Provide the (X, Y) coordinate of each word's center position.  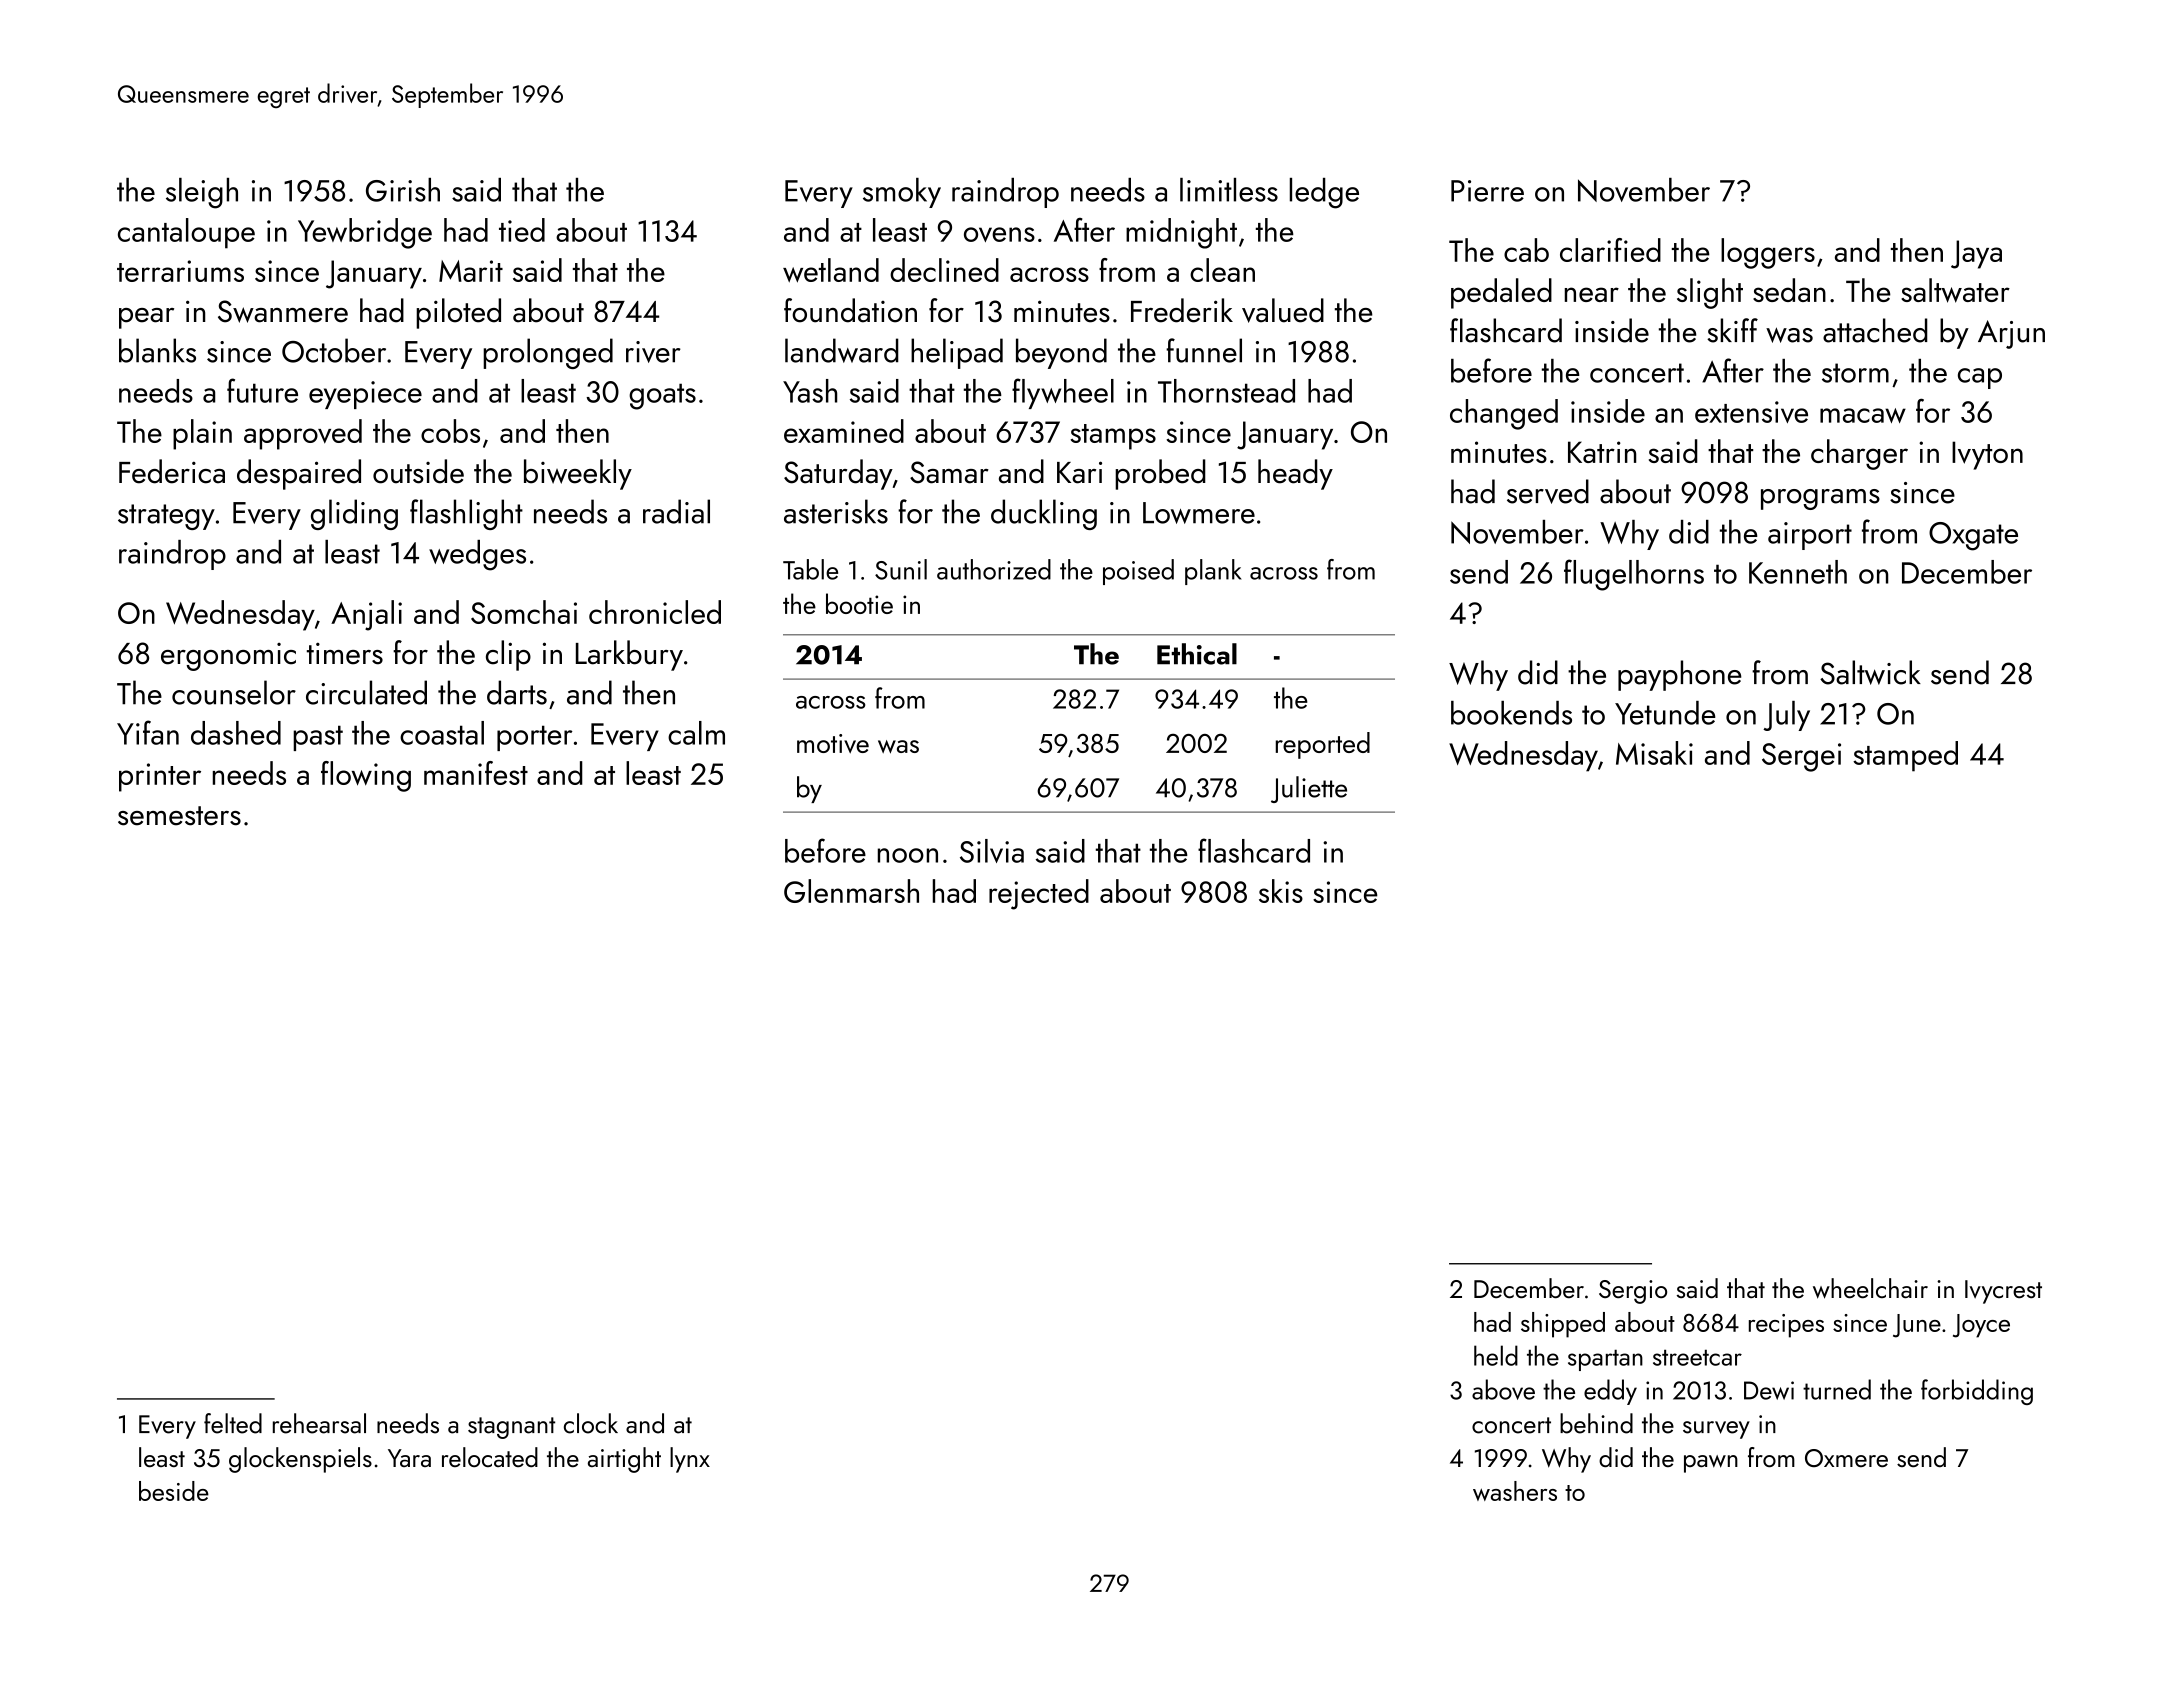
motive (833, 744)
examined (844, 431)
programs (1820, 499)
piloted (458, 313)
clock (591, 1423)
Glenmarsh (851, 891)
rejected (1039, 894)
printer (160, 777)
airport (1810, 536)
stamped (1905, 756)
